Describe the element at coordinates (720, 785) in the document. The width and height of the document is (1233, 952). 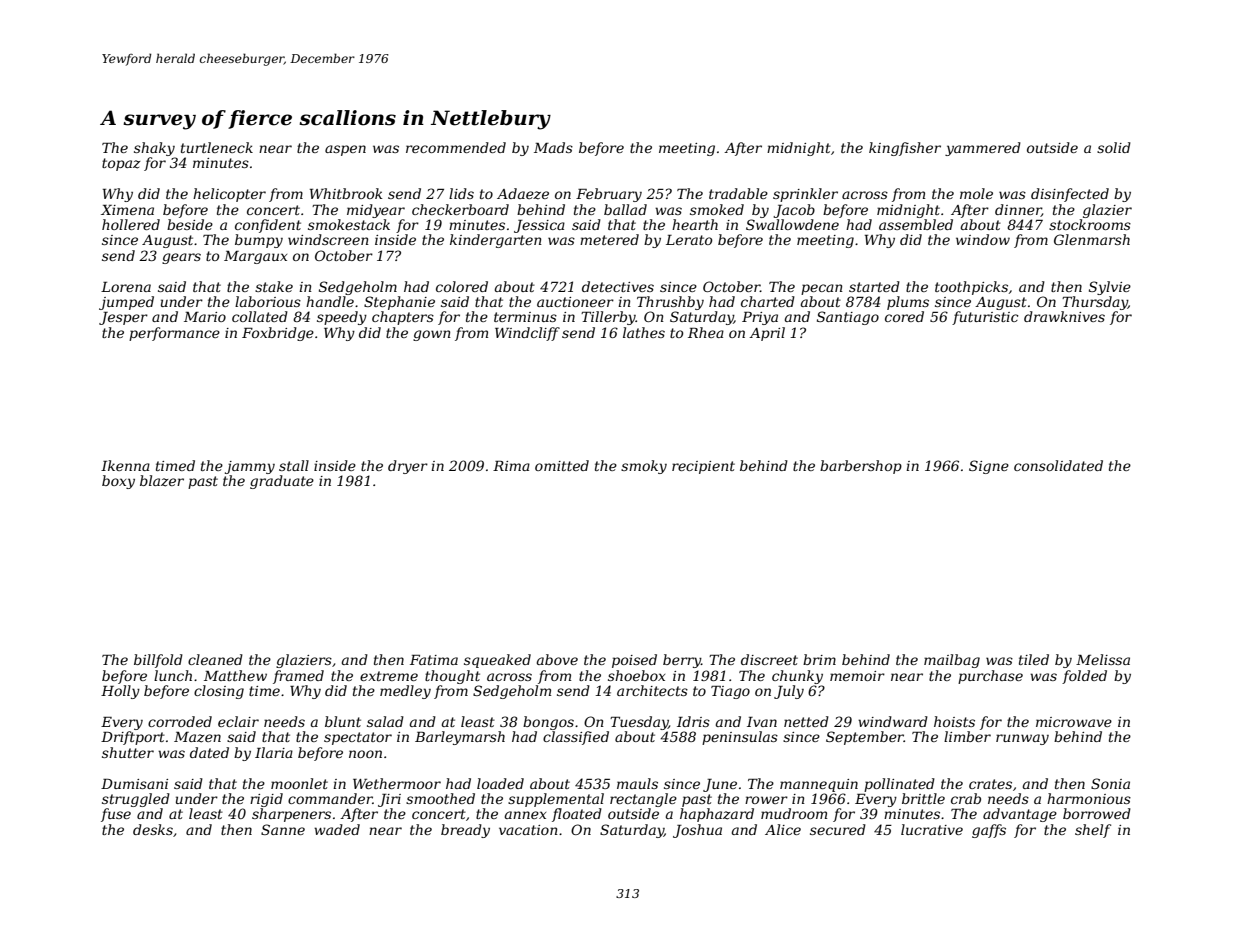
I see `June` at that location.
